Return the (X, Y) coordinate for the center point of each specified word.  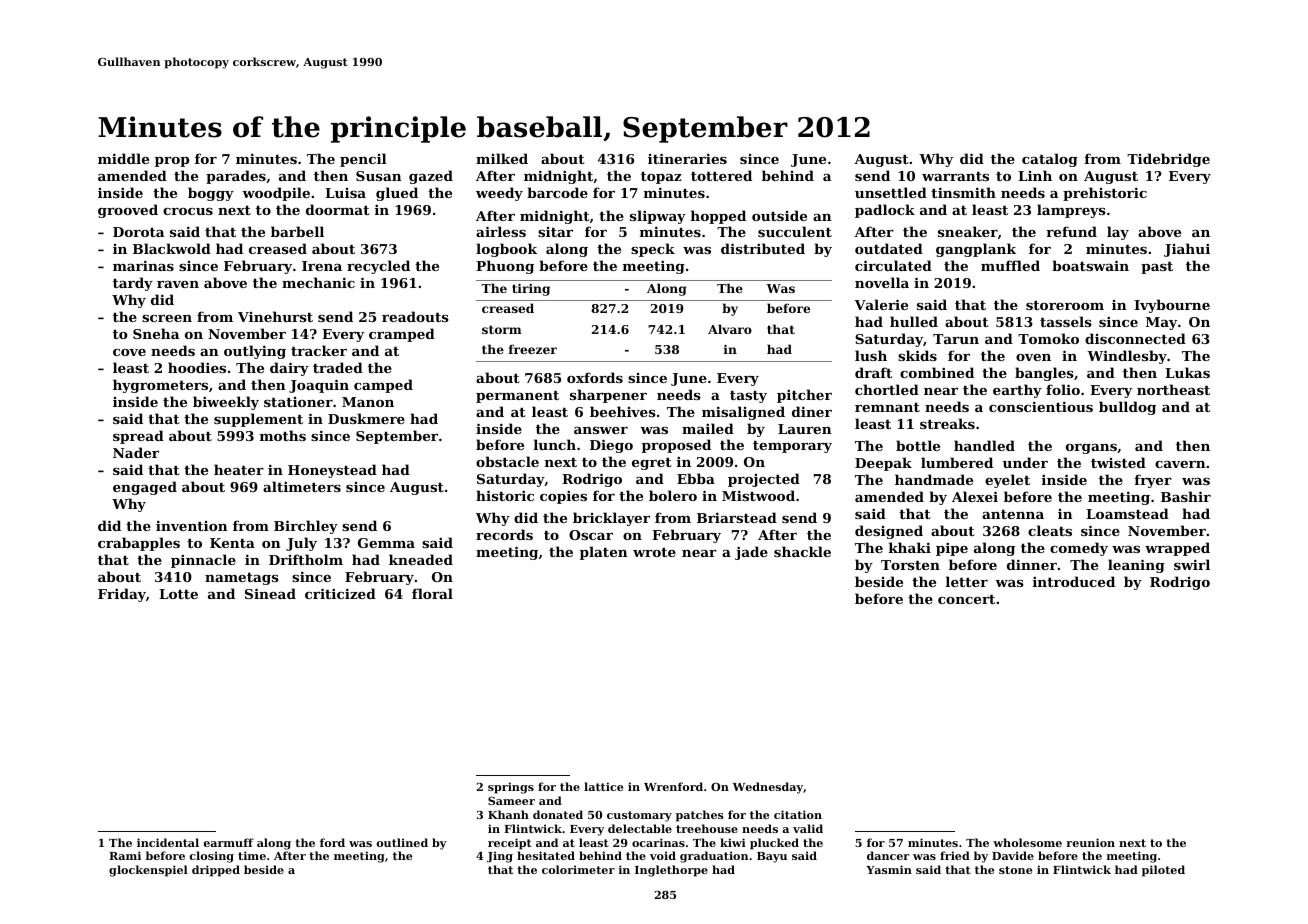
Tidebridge (1168, 160)
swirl (1192, 564)
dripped (216, 871)
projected (764, 480)
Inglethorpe (671, 871)
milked (502, 158)
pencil (363, 160)
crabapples (139, 544)
